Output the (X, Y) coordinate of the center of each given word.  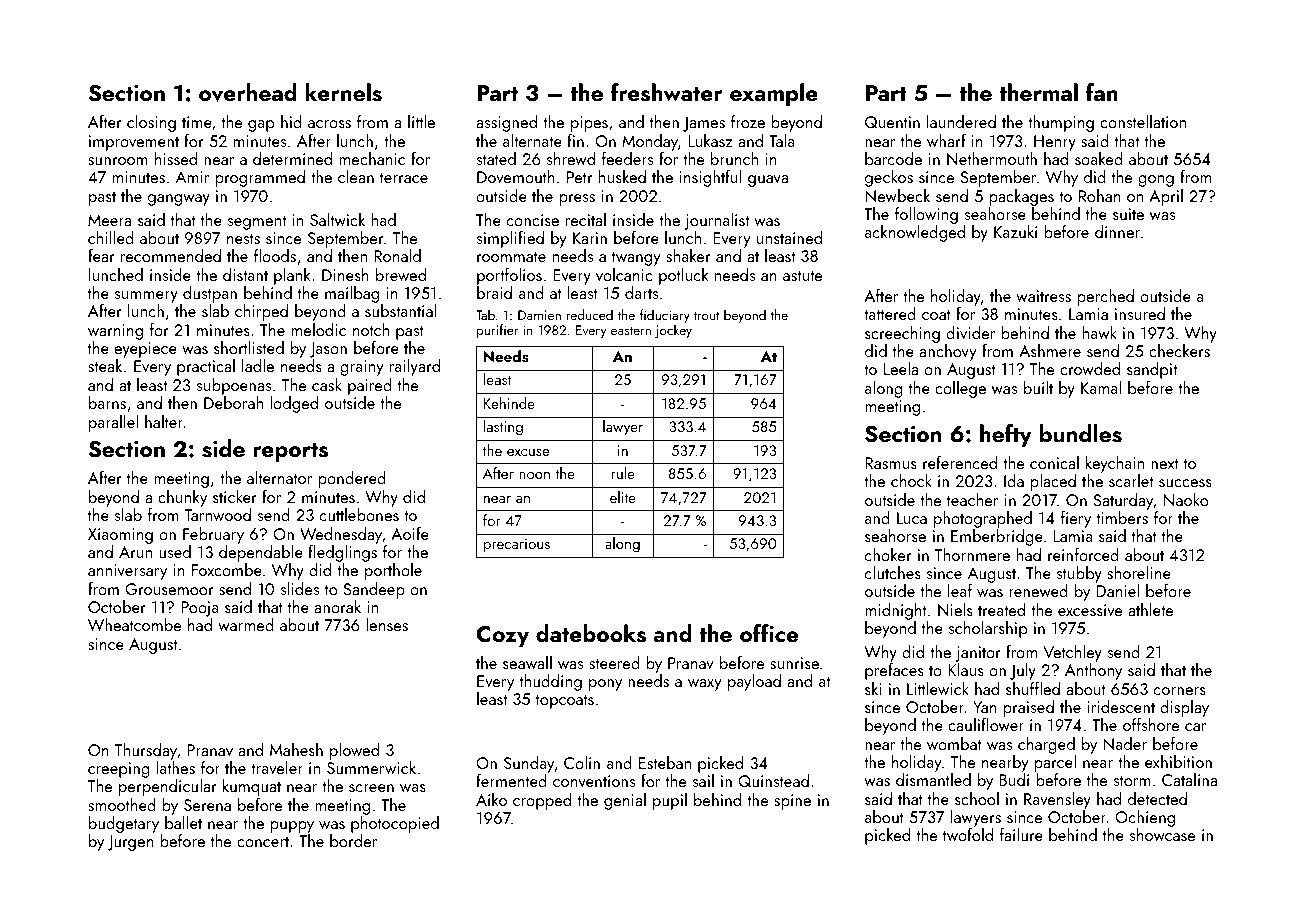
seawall (527, 662)
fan (1102, 92)
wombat (954, 743)
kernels (344, 92)
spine (792, 802)
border (353, 840)
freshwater (667, 92)
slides (300, 588)
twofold (968, 834)
